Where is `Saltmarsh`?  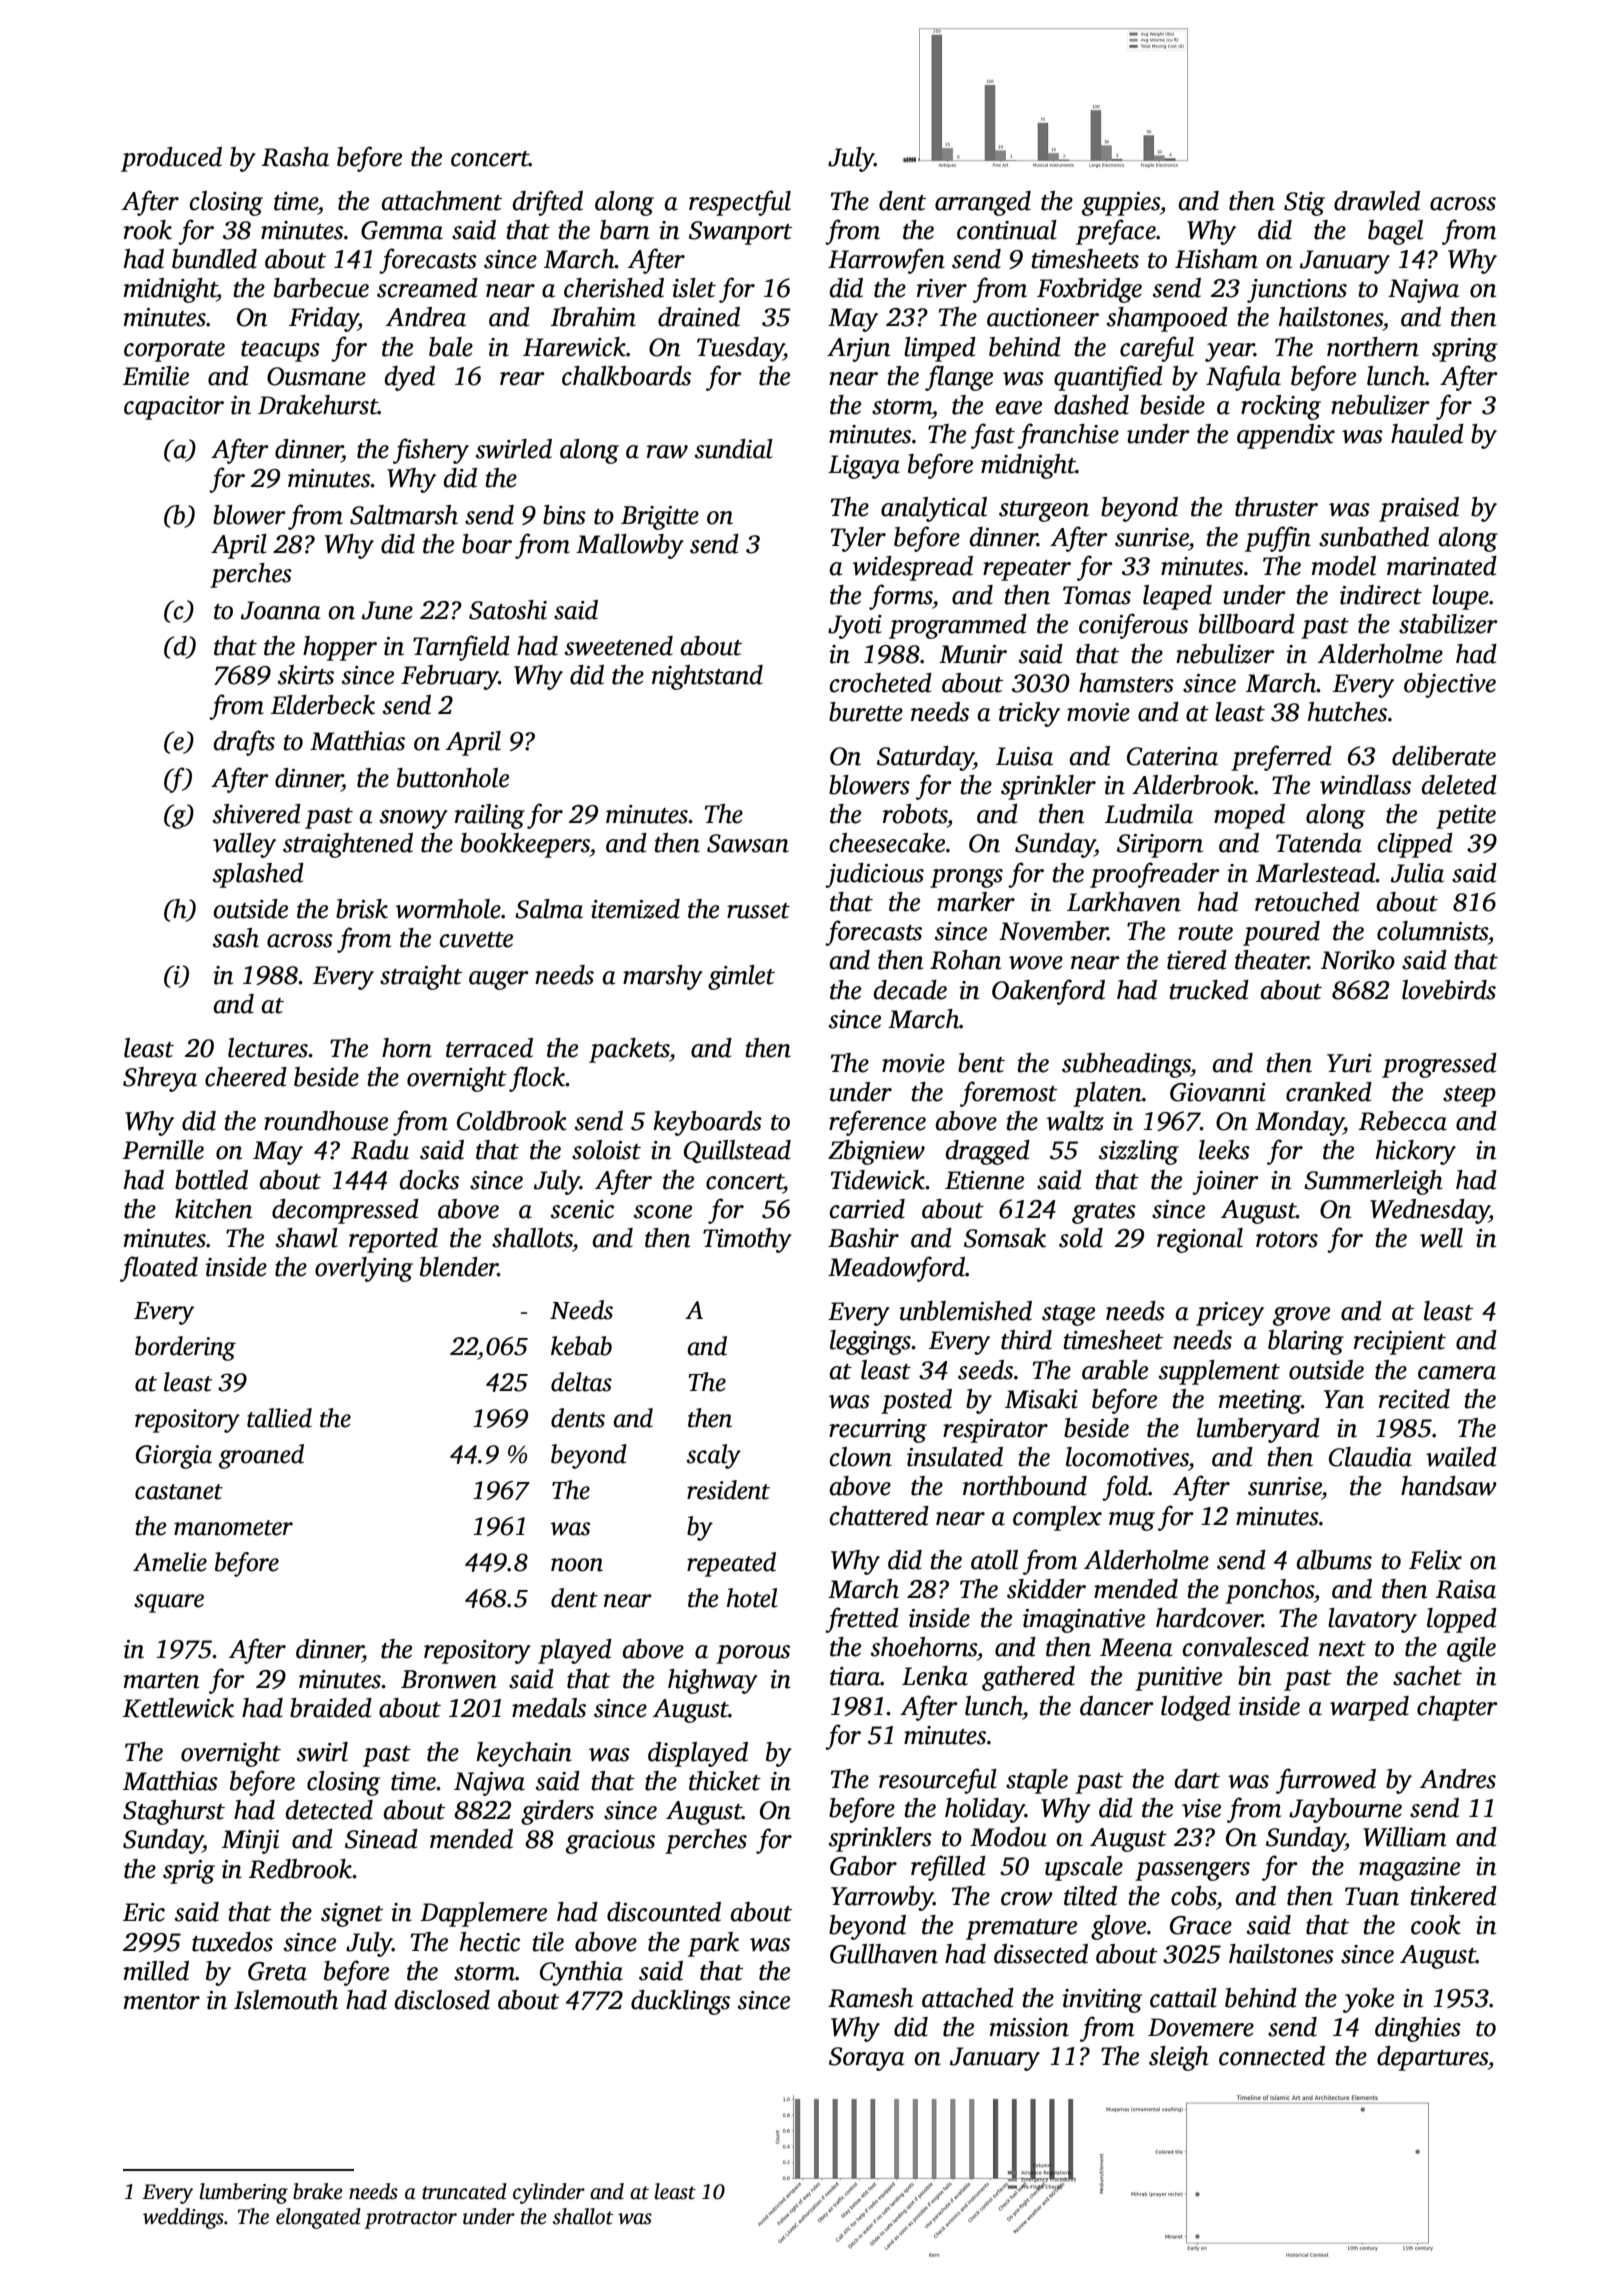 Saltmarsh is located at coordinates (404, 515).
